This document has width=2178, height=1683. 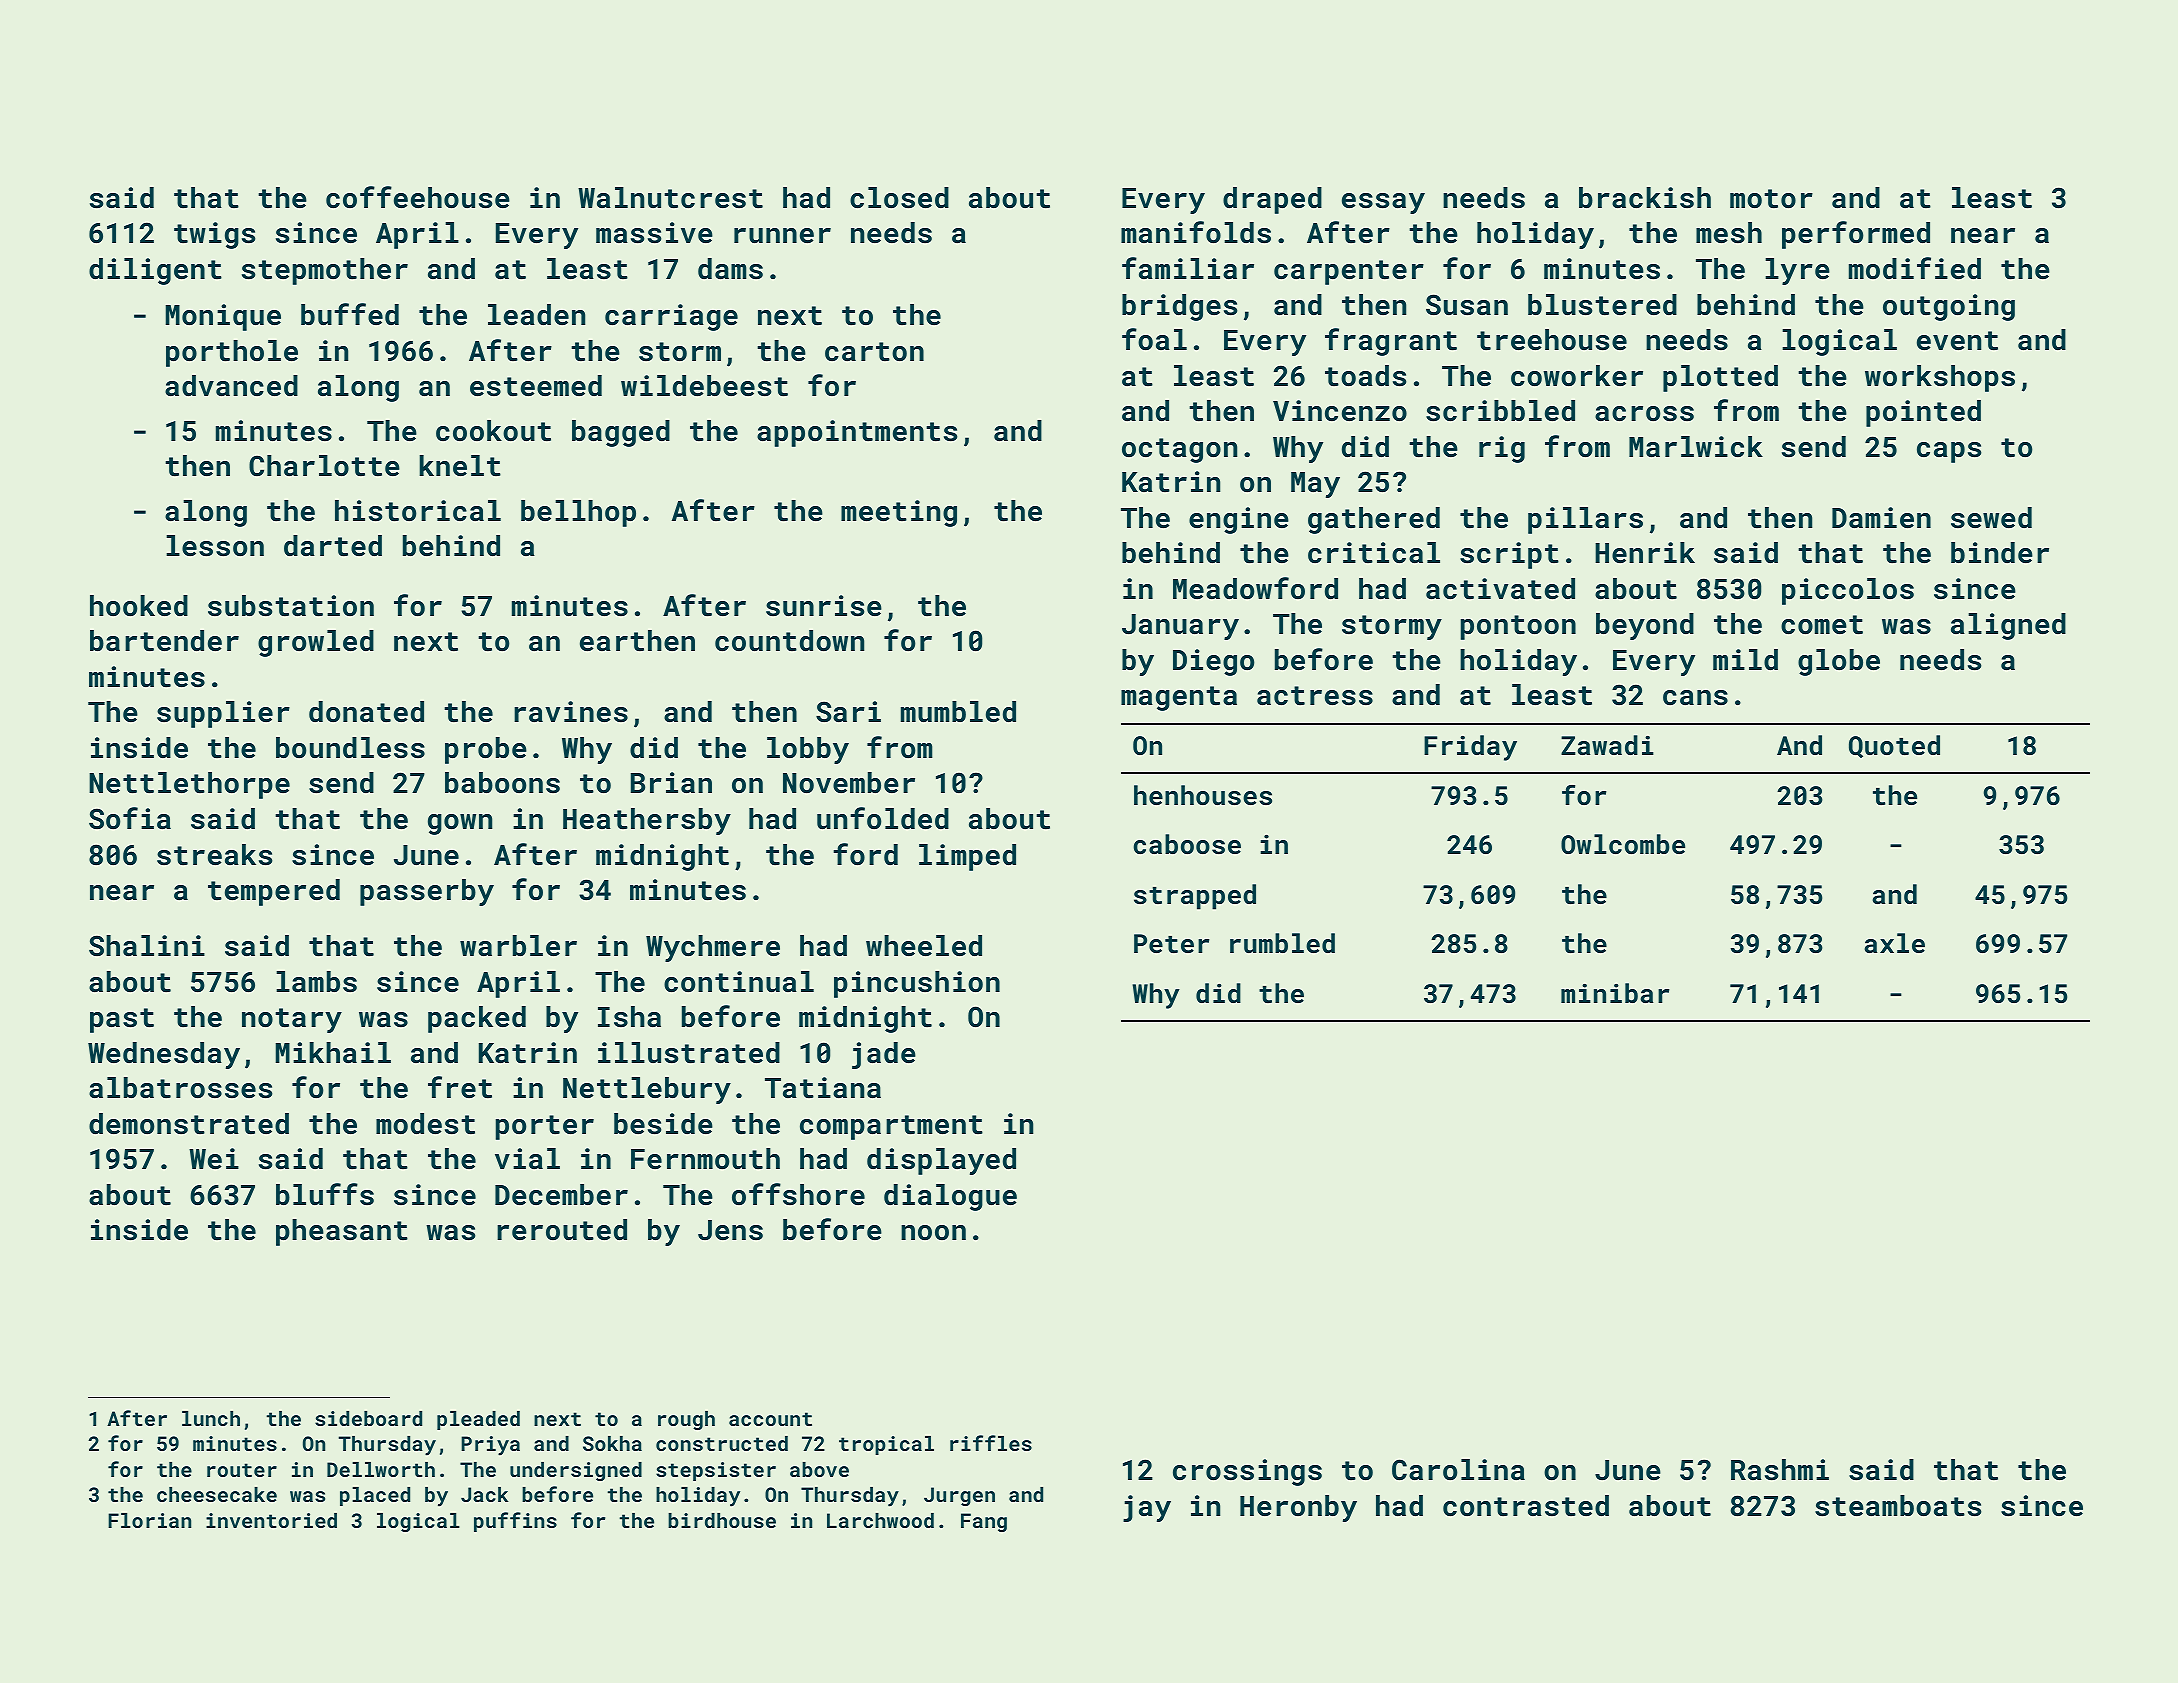 I want to click on minibar, so click(x=1615, y=993).
